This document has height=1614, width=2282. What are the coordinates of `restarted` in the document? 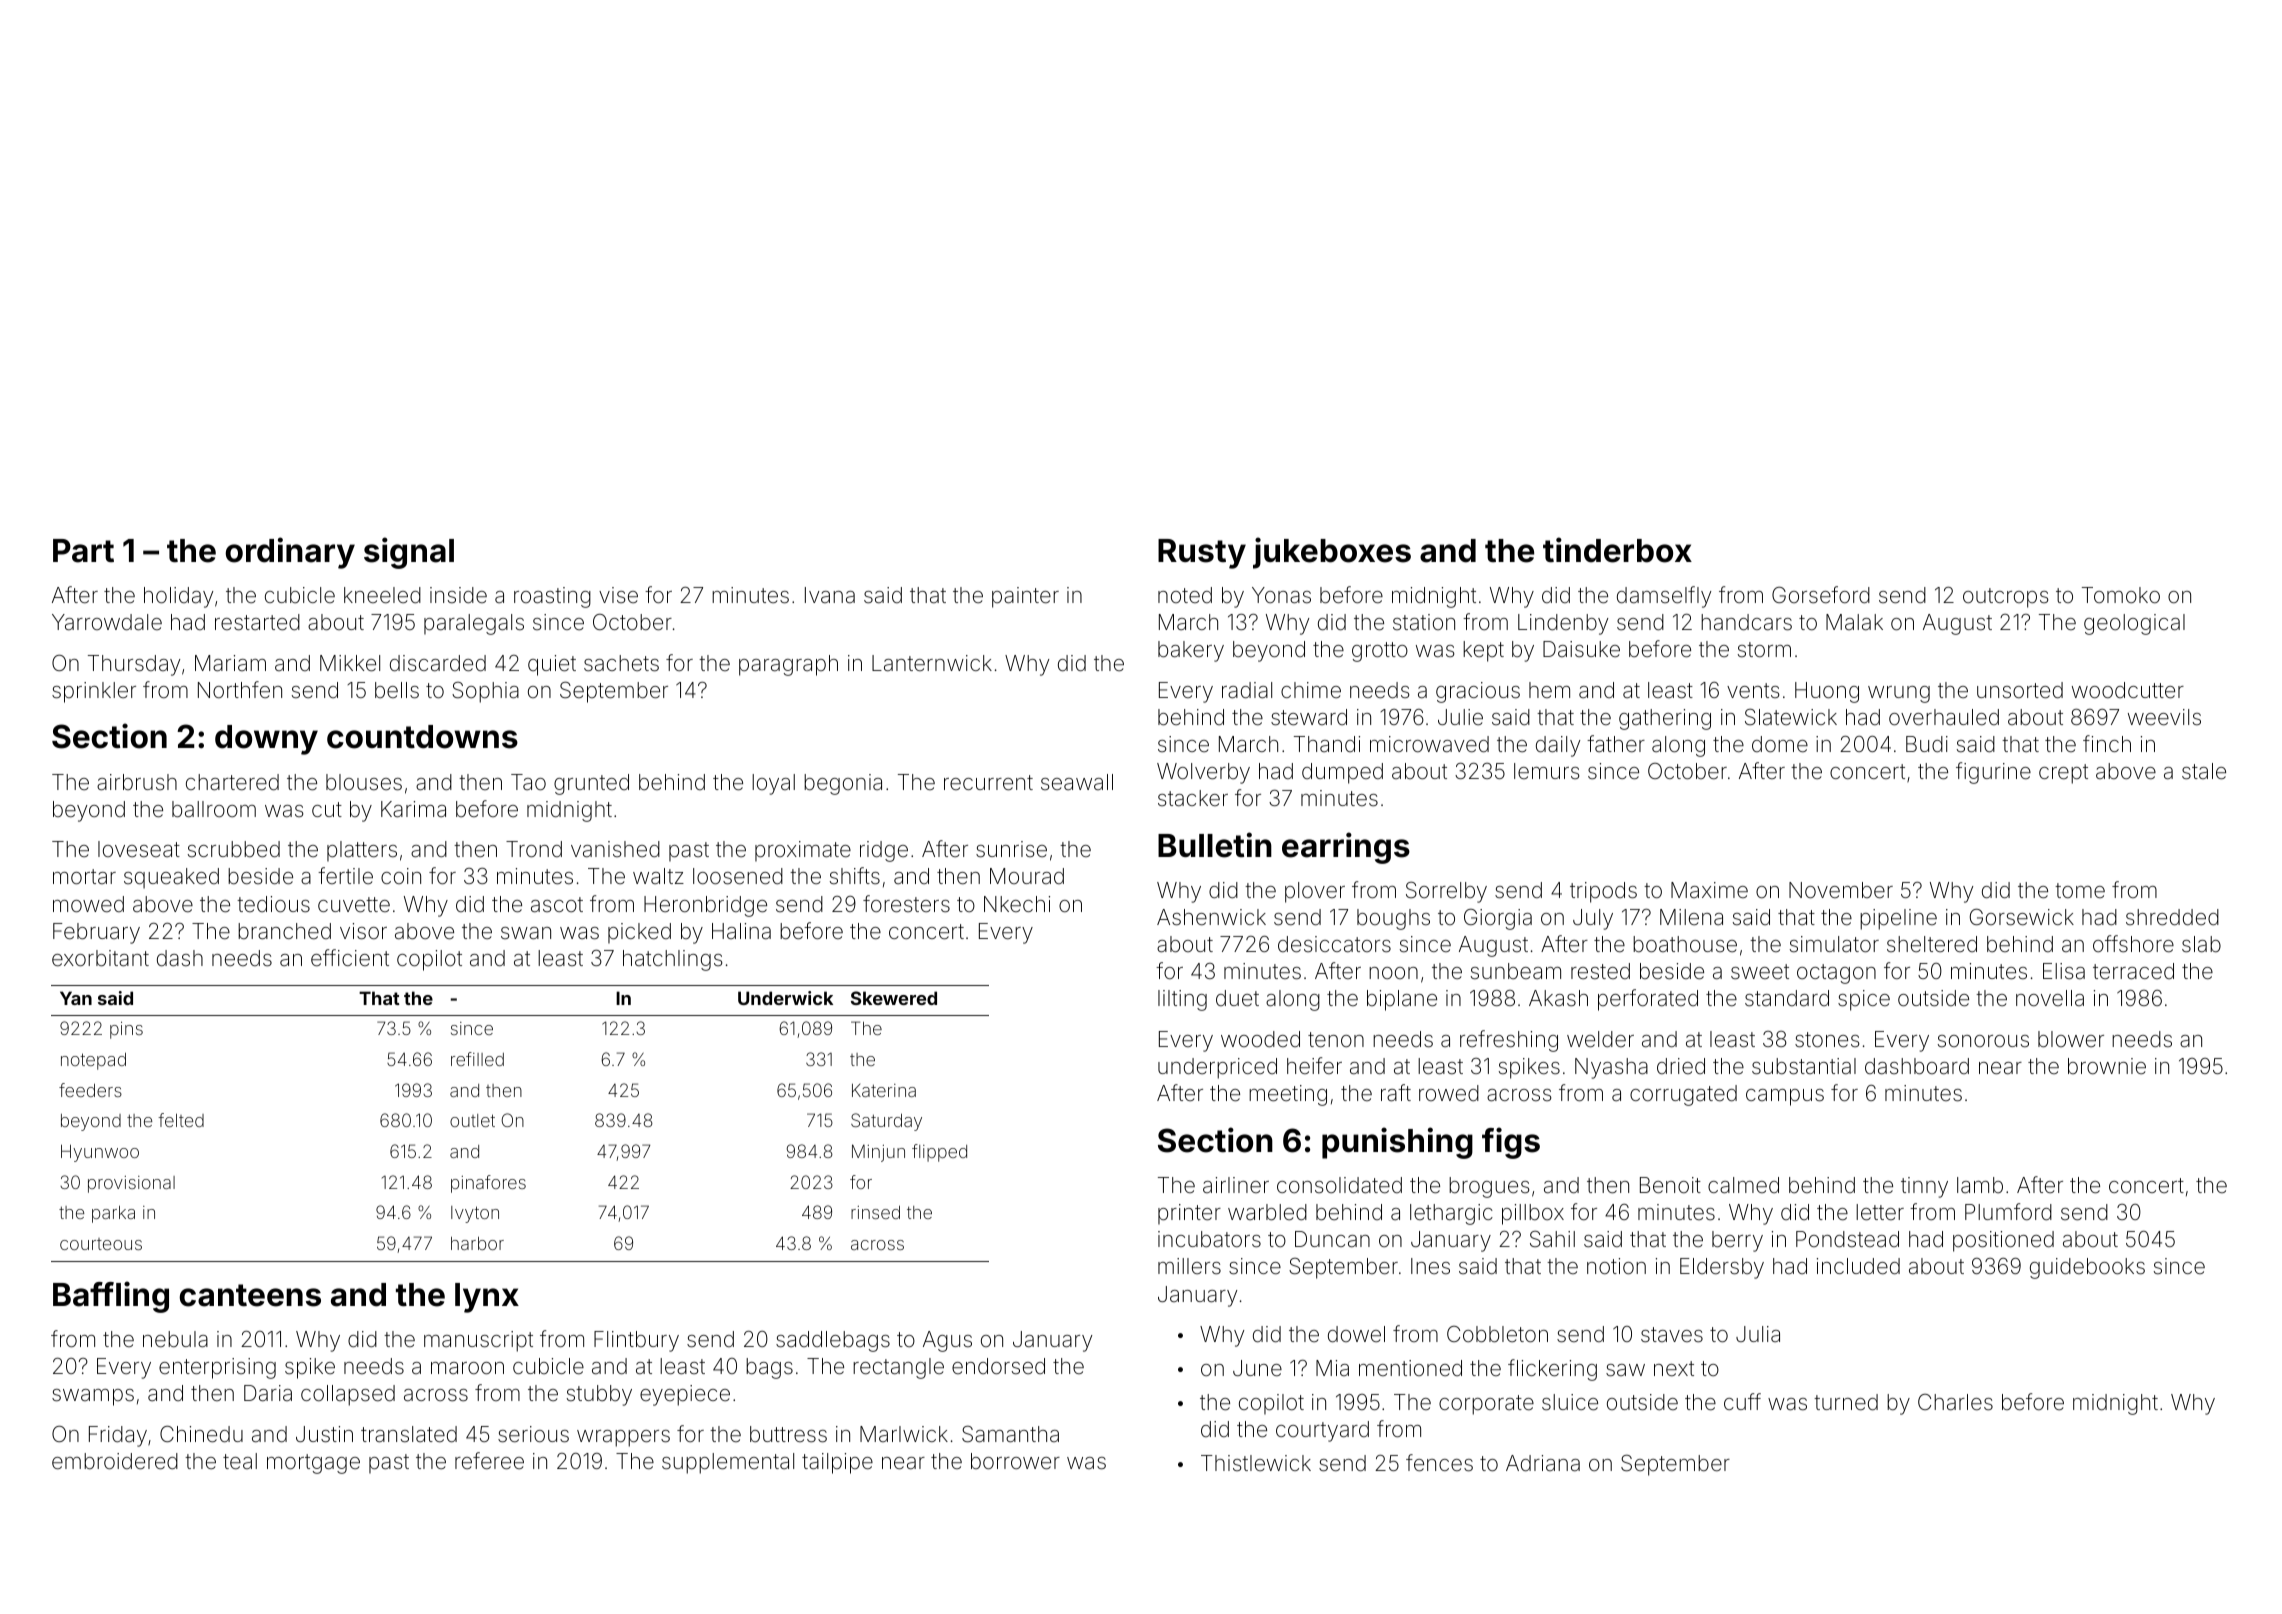 It's located at (257, 622).
